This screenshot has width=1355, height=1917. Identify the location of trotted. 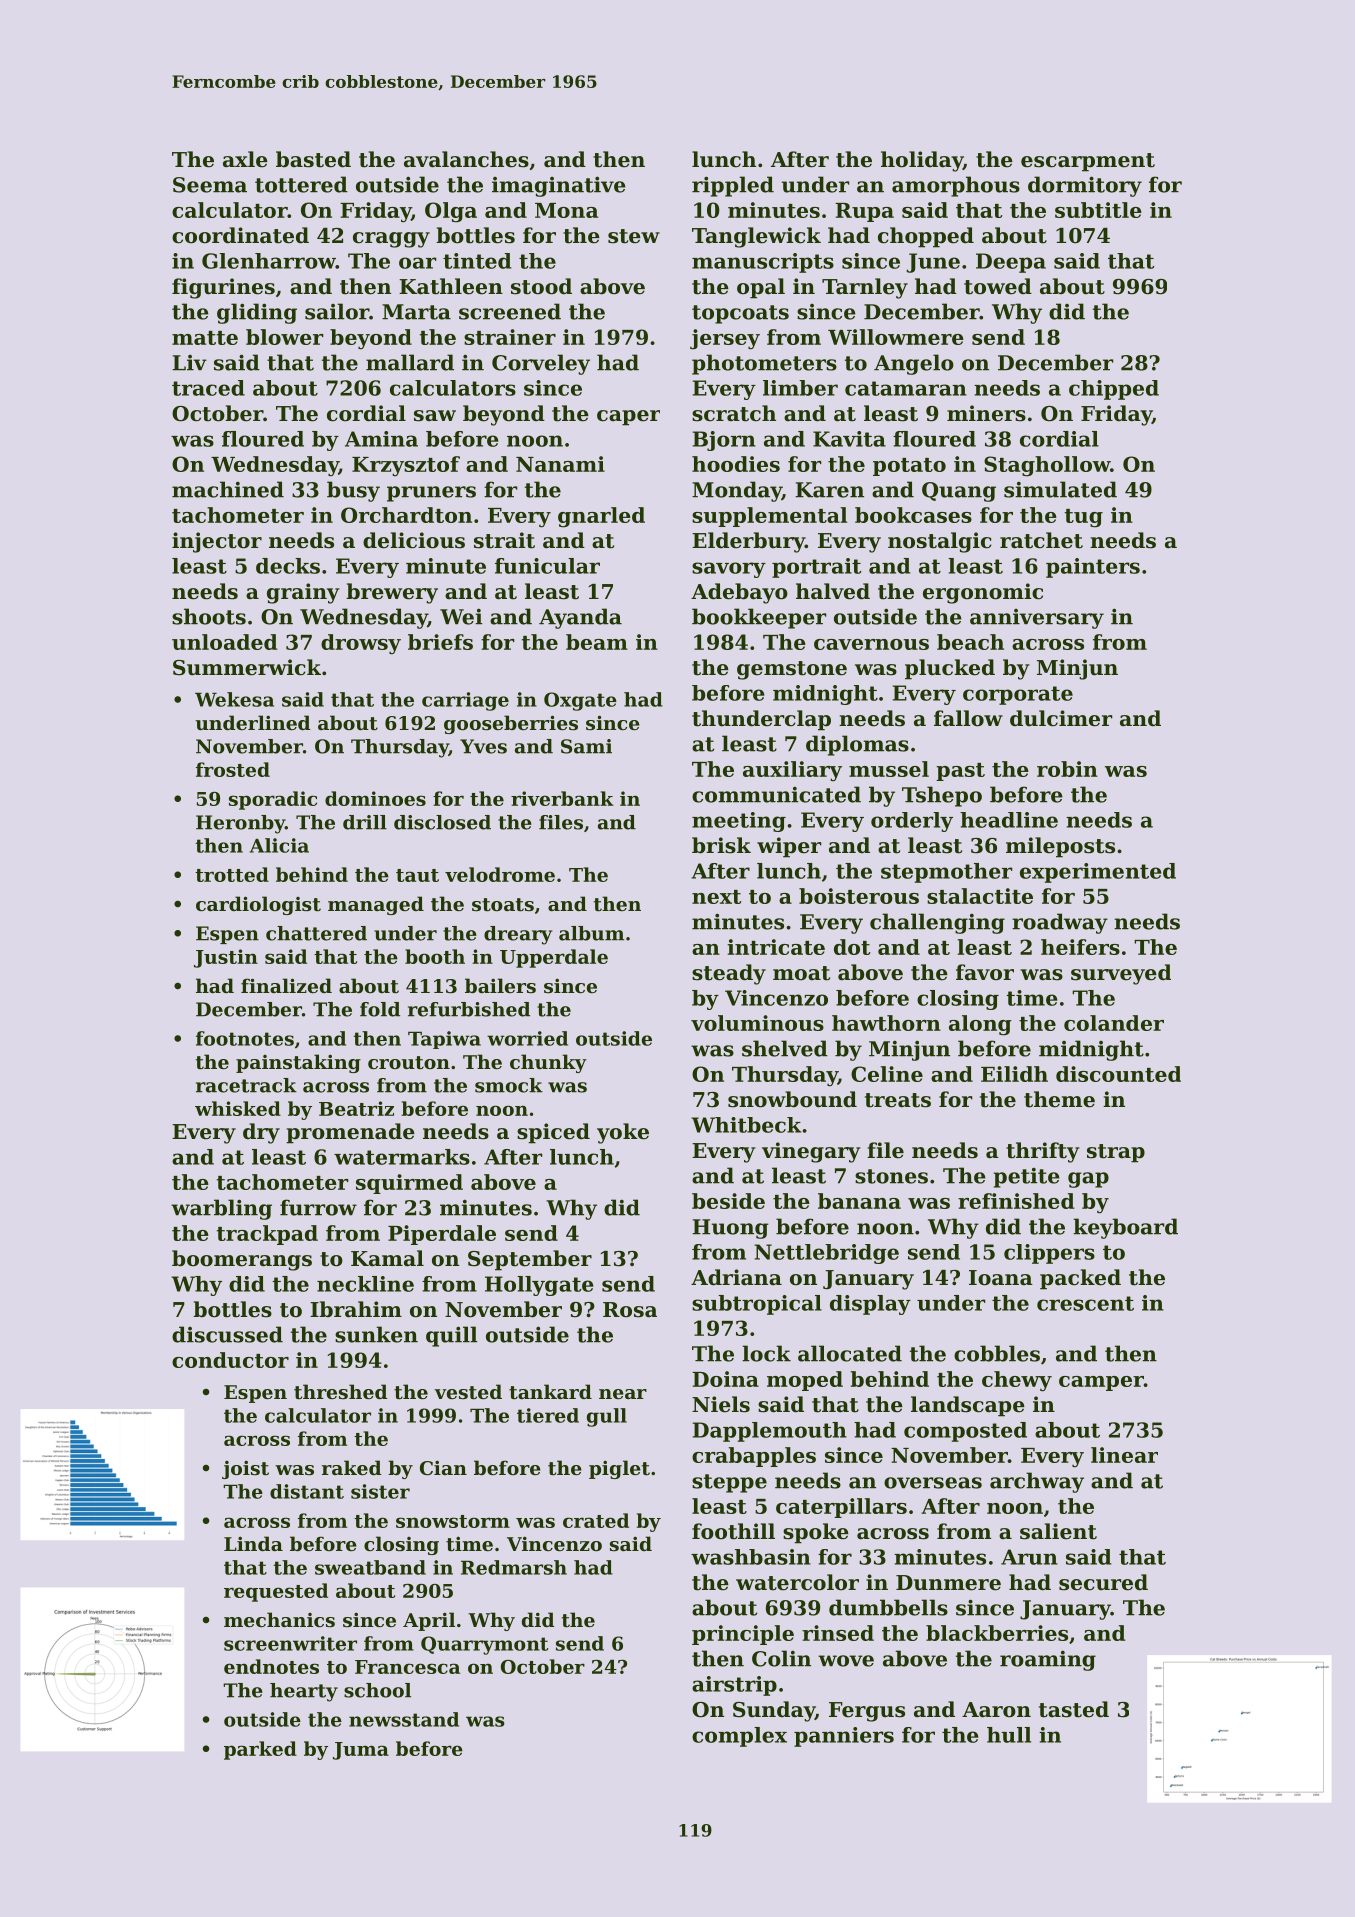
(232, 874).
